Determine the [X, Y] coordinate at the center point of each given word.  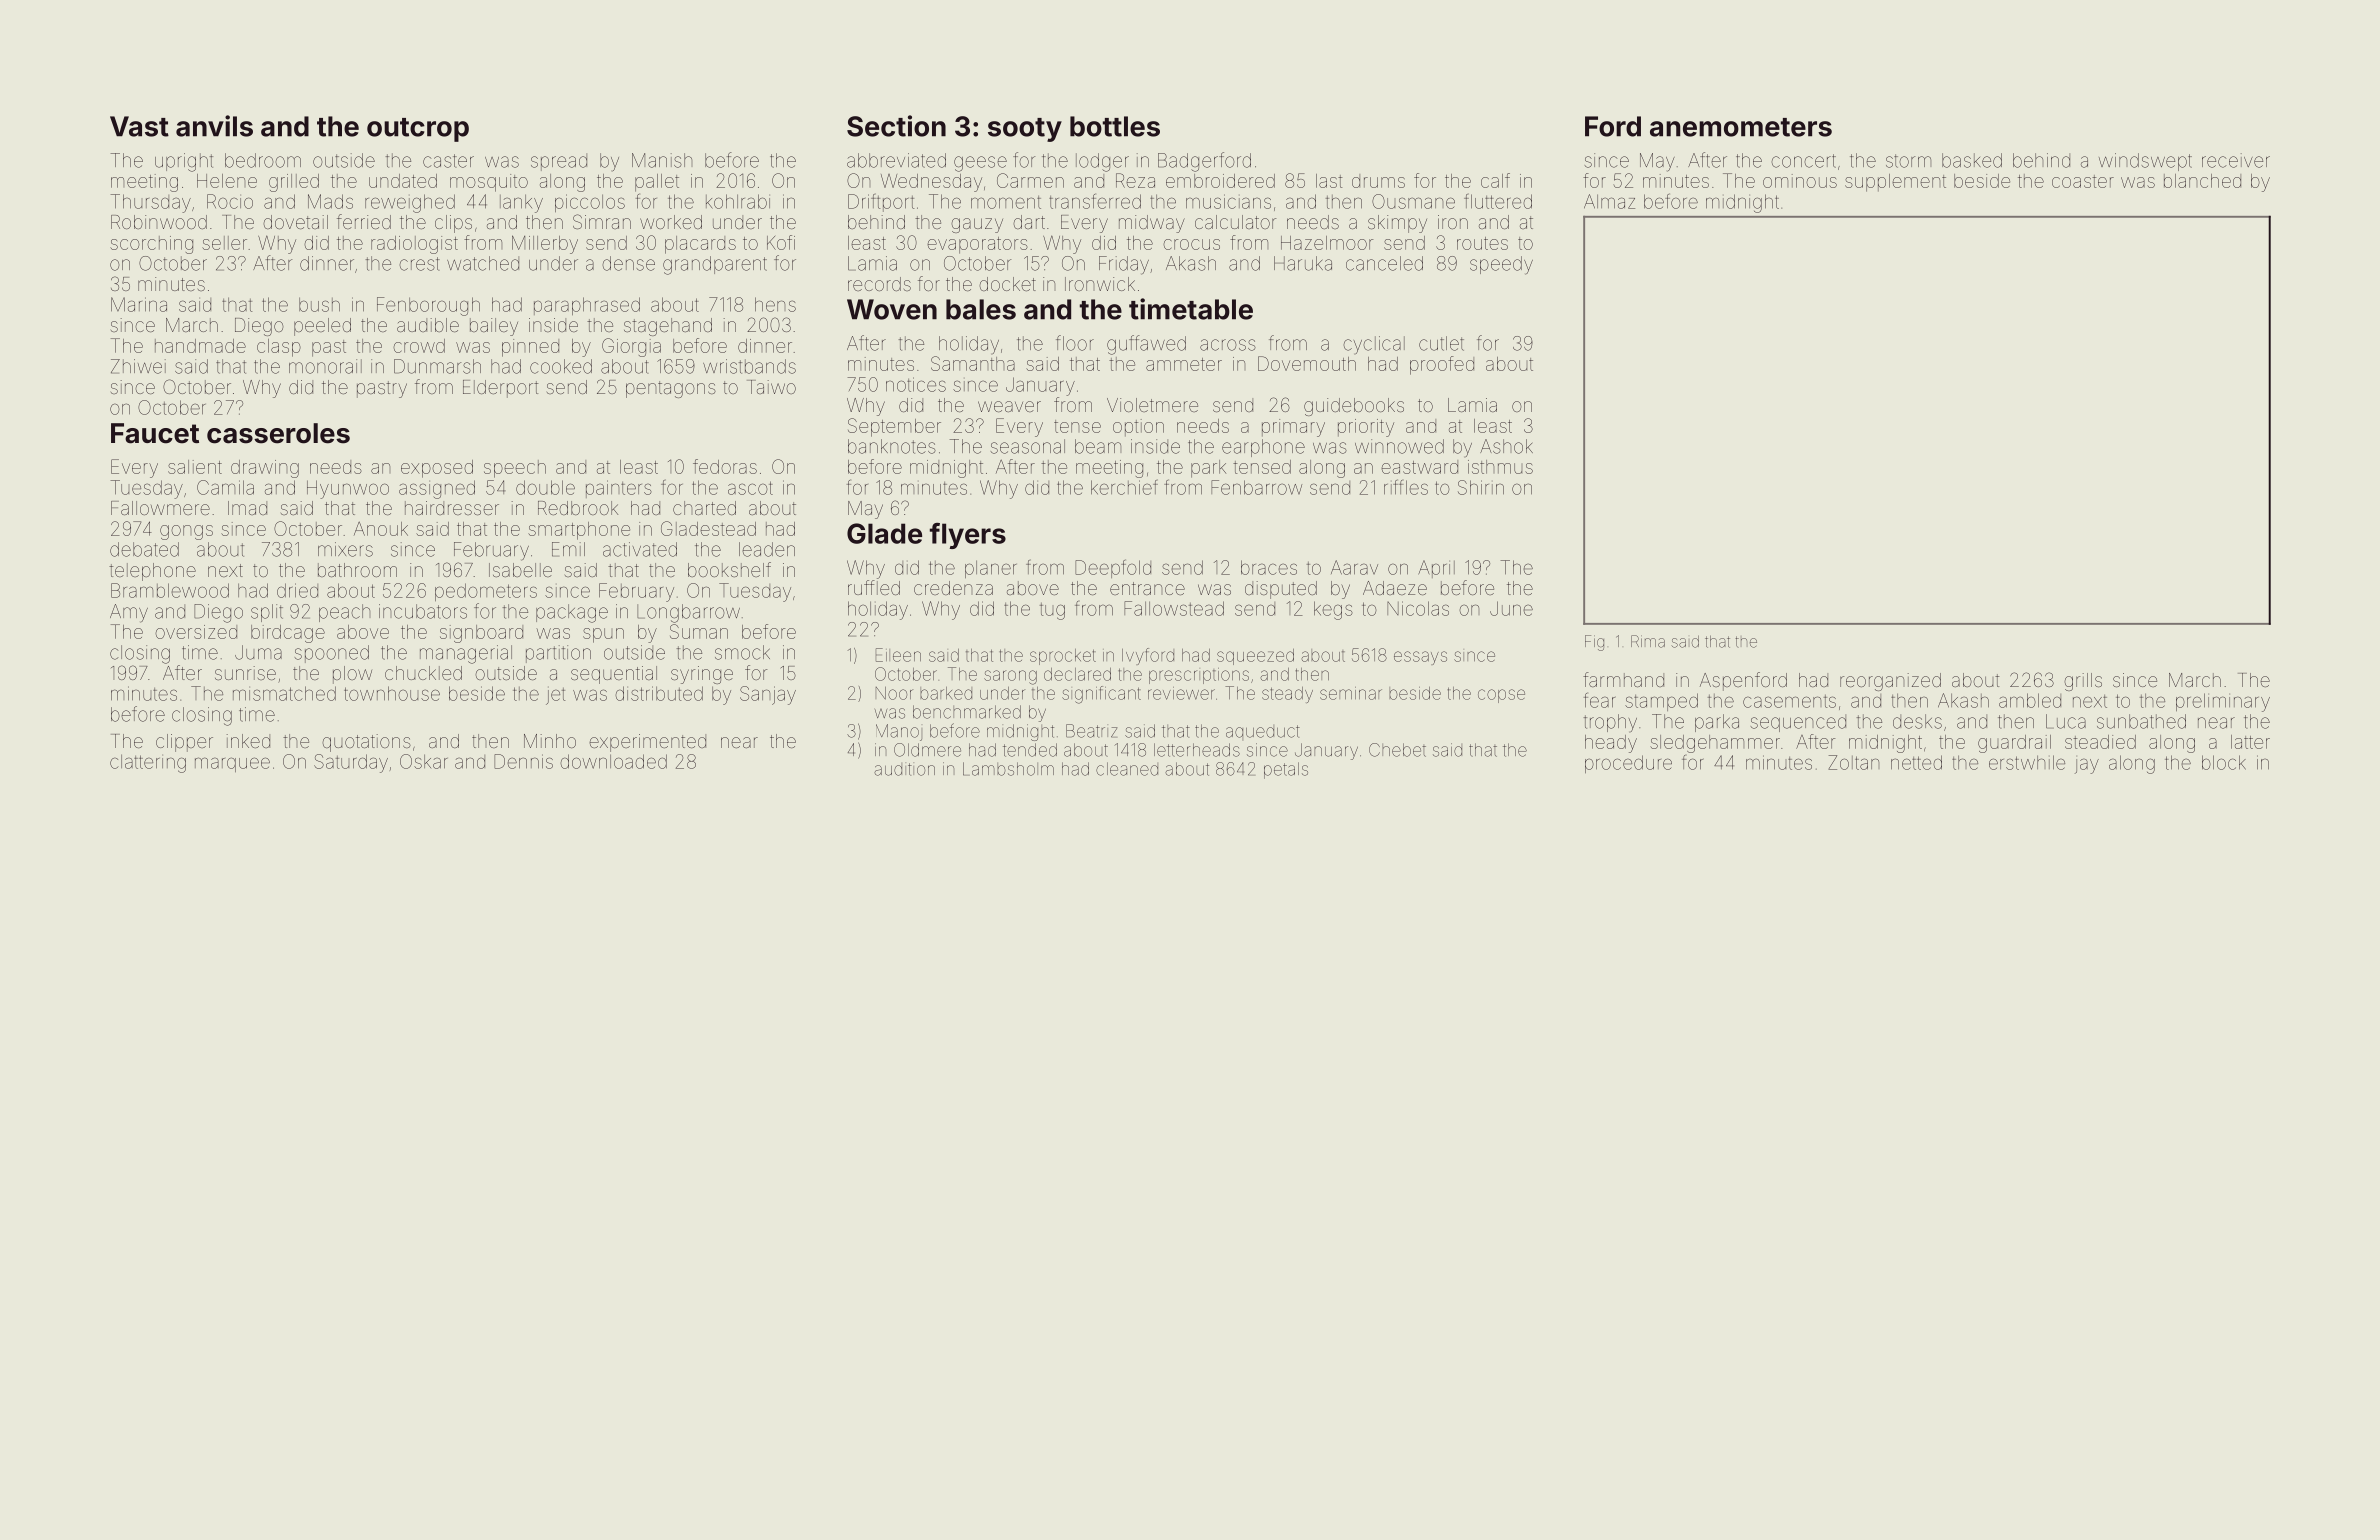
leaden [767, 549]
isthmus [1500, 467]
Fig [1594, 643]
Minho [550, 741]
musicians [1228, 201]
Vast [139, 126]
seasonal [1028, 446]
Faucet [155, 433]
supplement [1895, 183]
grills [2083, 682]
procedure [1628, 764]
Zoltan [1853, 762]
